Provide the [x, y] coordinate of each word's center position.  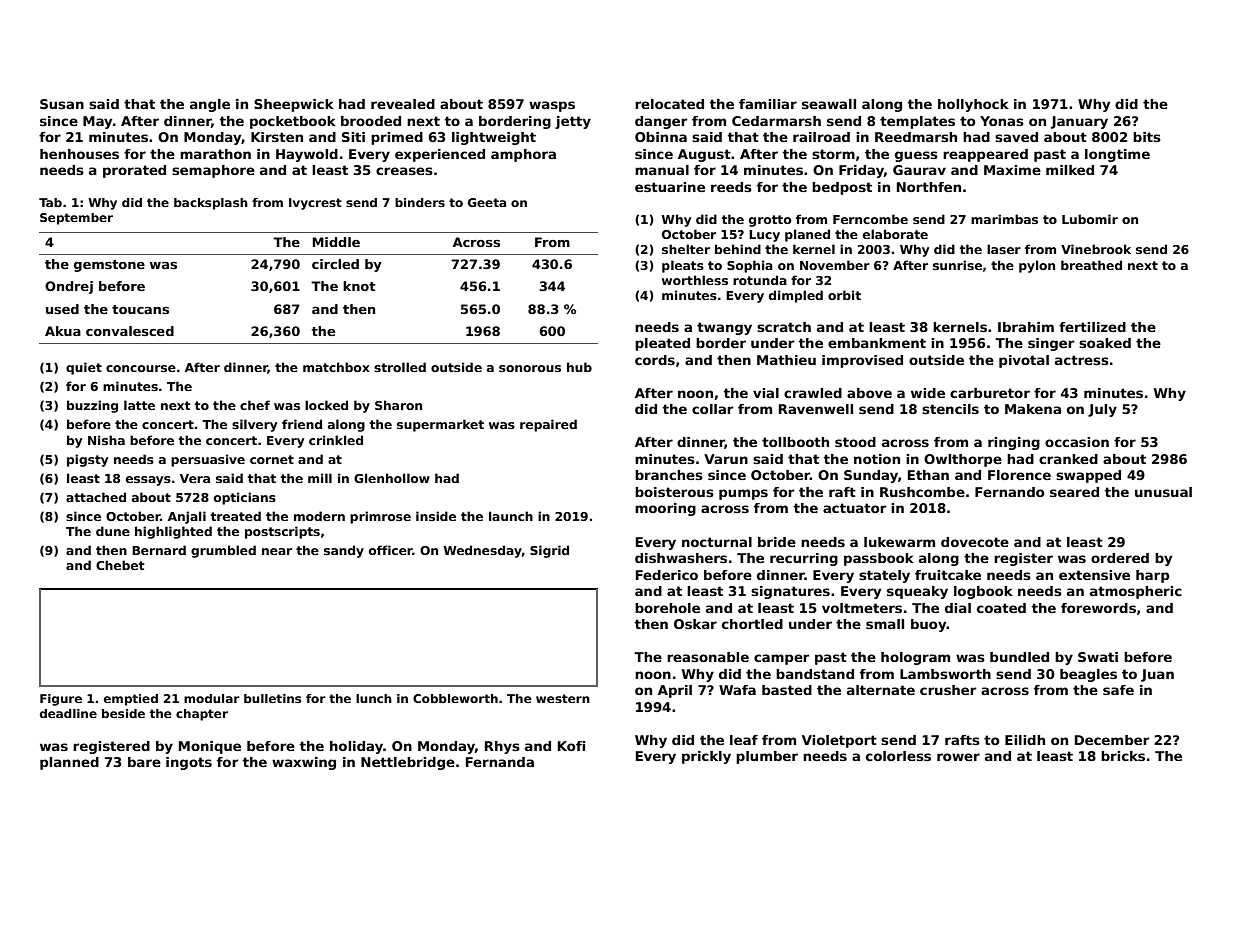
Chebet [120, 565]
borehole [667, 608]
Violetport [839, 741]
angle [210, 105]
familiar [768, 104]
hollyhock [973, 105]
